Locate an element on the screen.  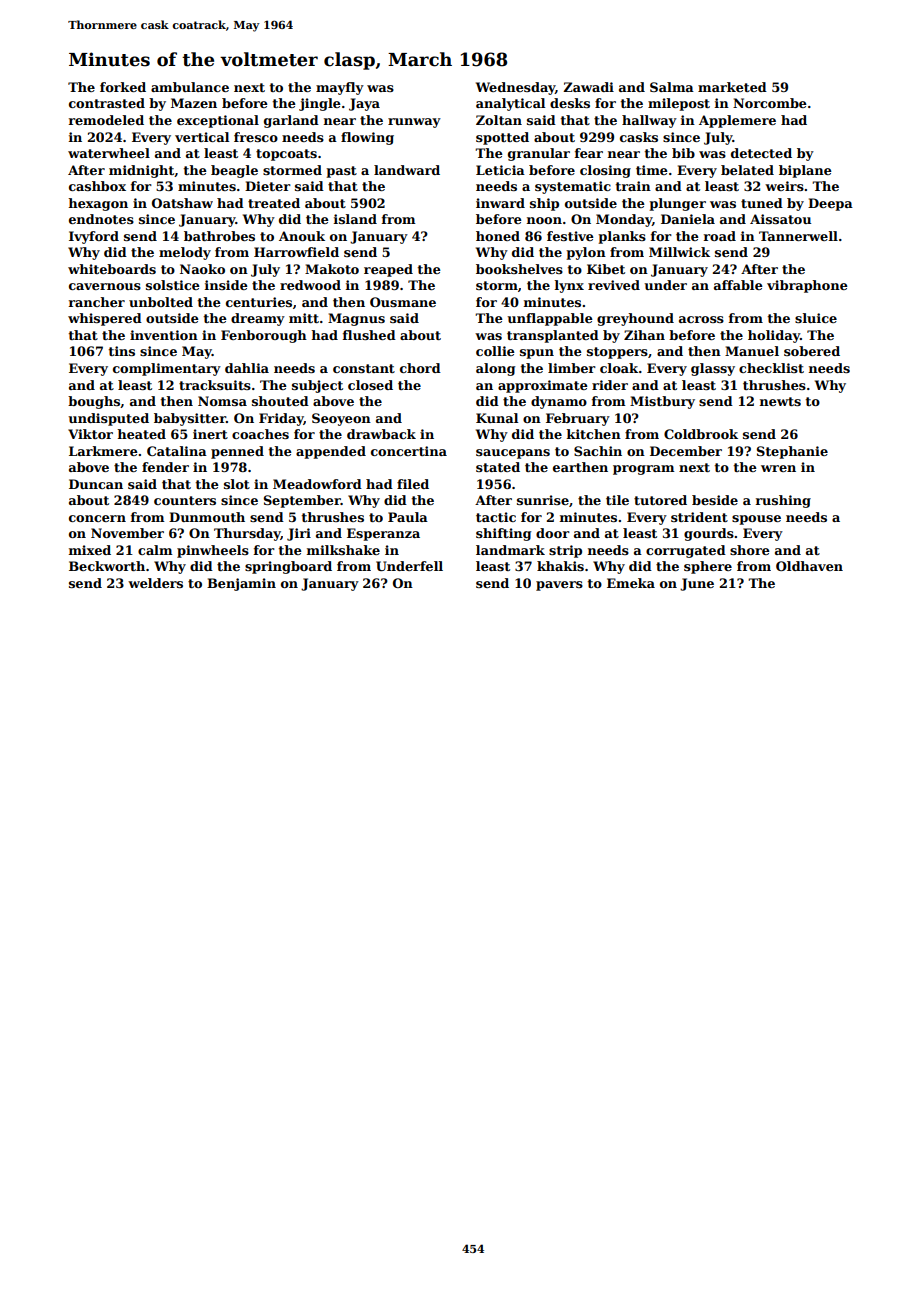
pavers is located at coordinates (559, 586).
